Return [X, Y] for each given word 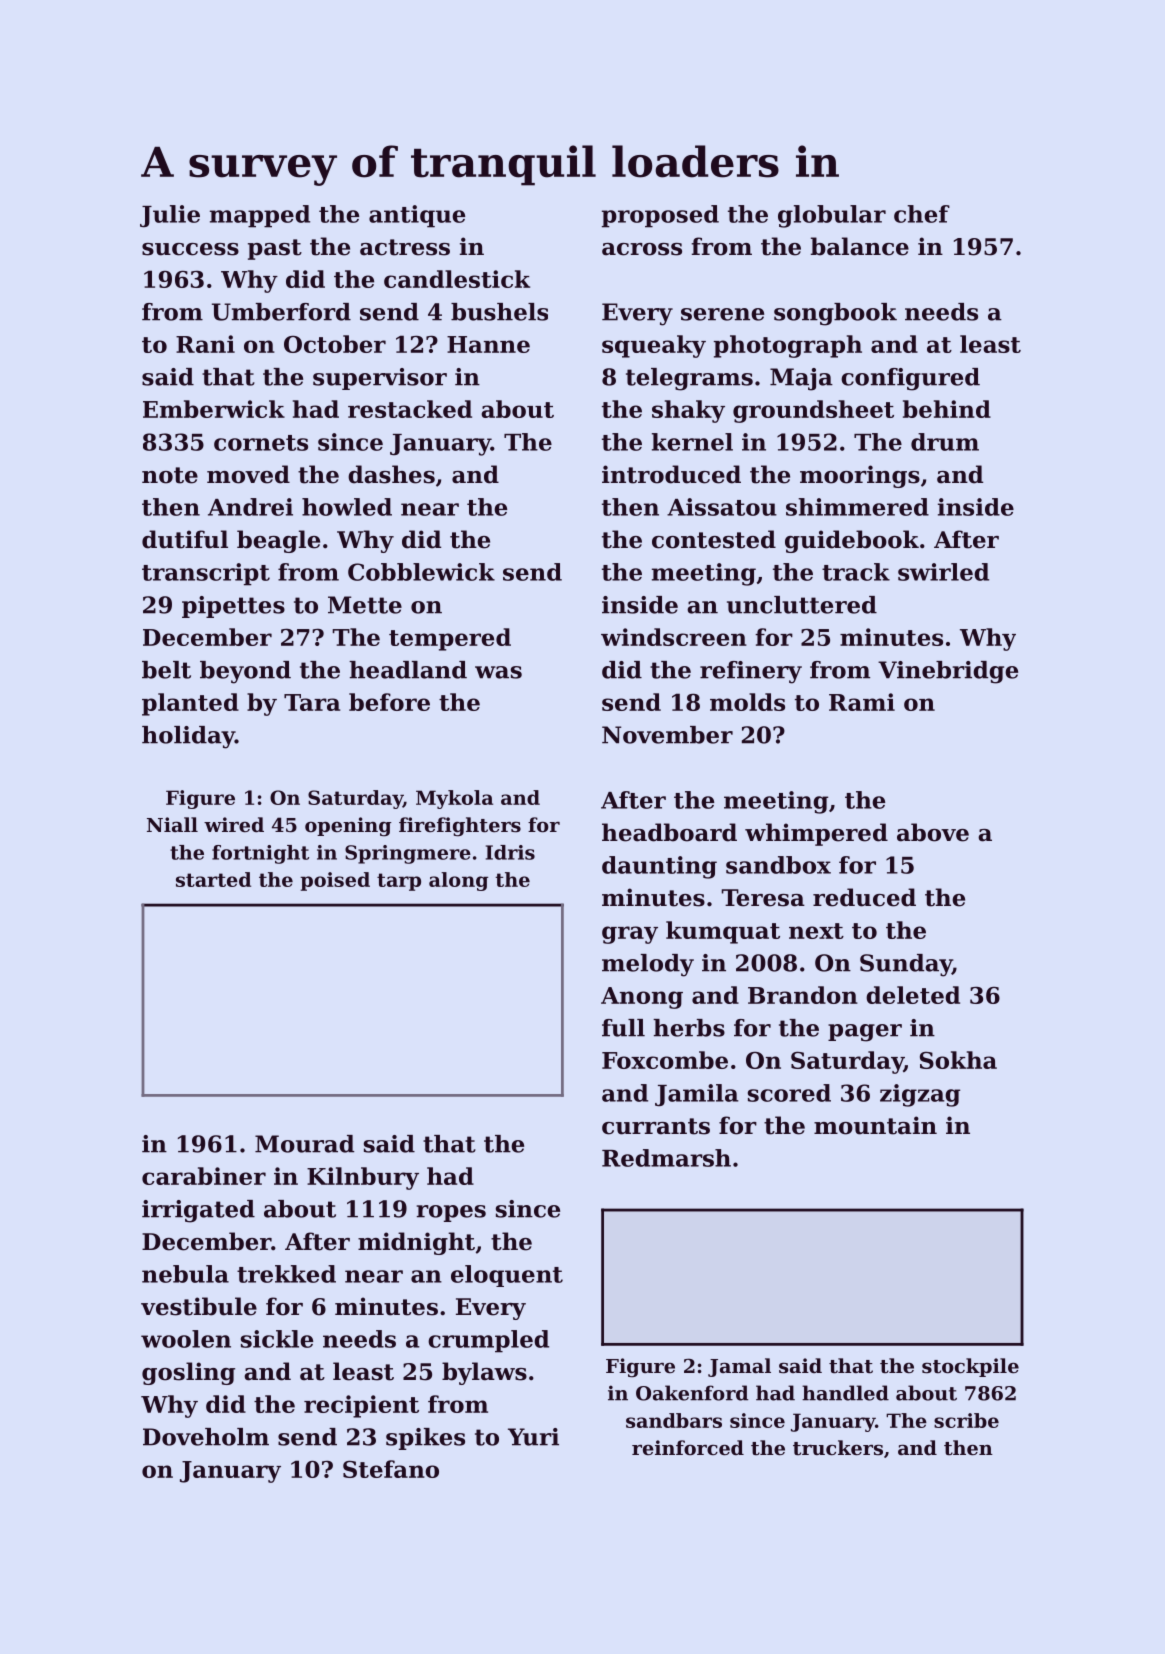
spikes [425, 1439]
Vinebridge [948, 672]
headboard [669, 832]
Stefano [391, 1469]
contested [714, 539]
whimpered [816, 834]
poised [335, 881]
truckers [838, 1448]
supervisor [380, 379]
